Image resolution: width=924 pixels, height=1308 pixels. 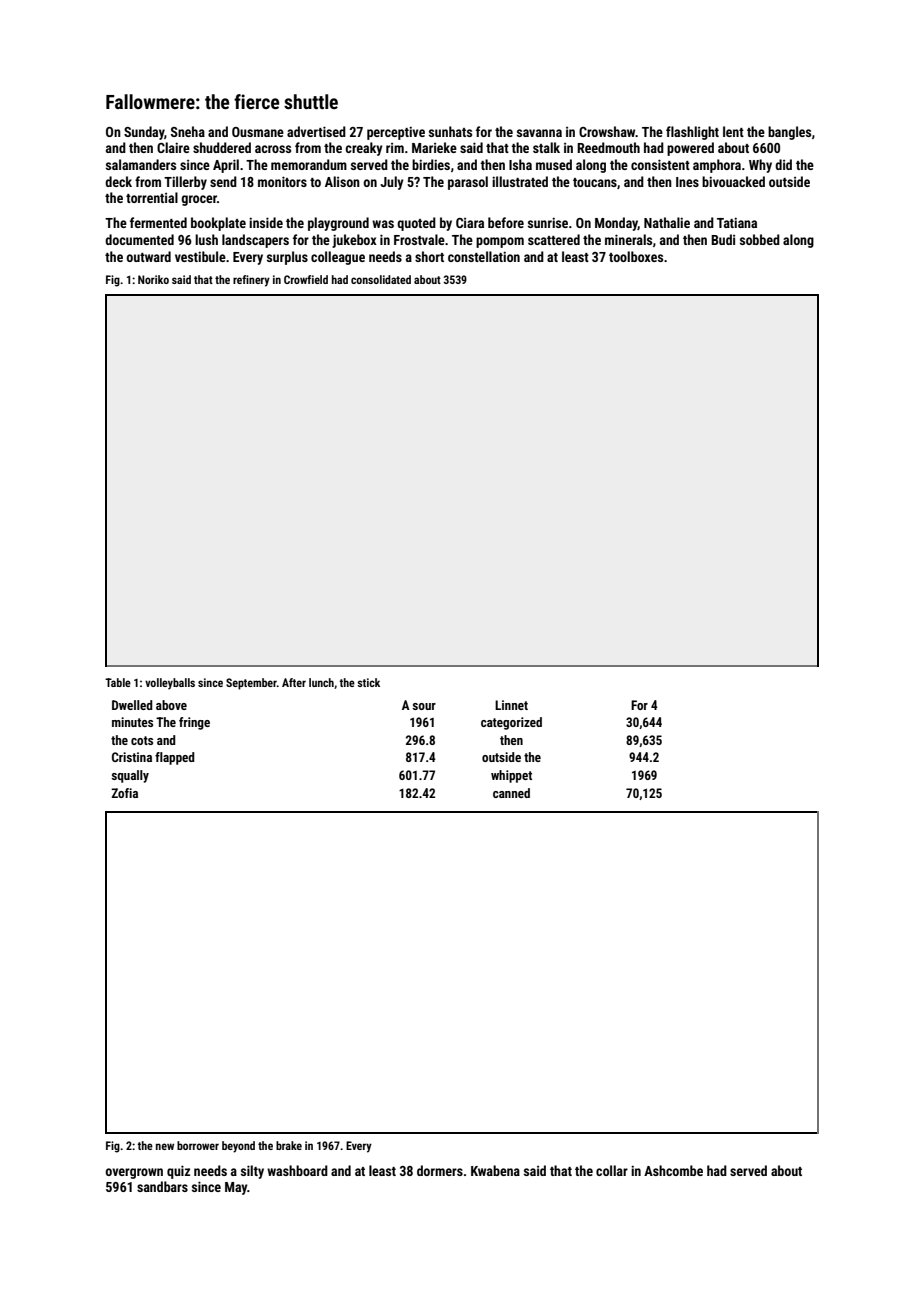 I want to click on Zofia, so click(x=124, y=793).
